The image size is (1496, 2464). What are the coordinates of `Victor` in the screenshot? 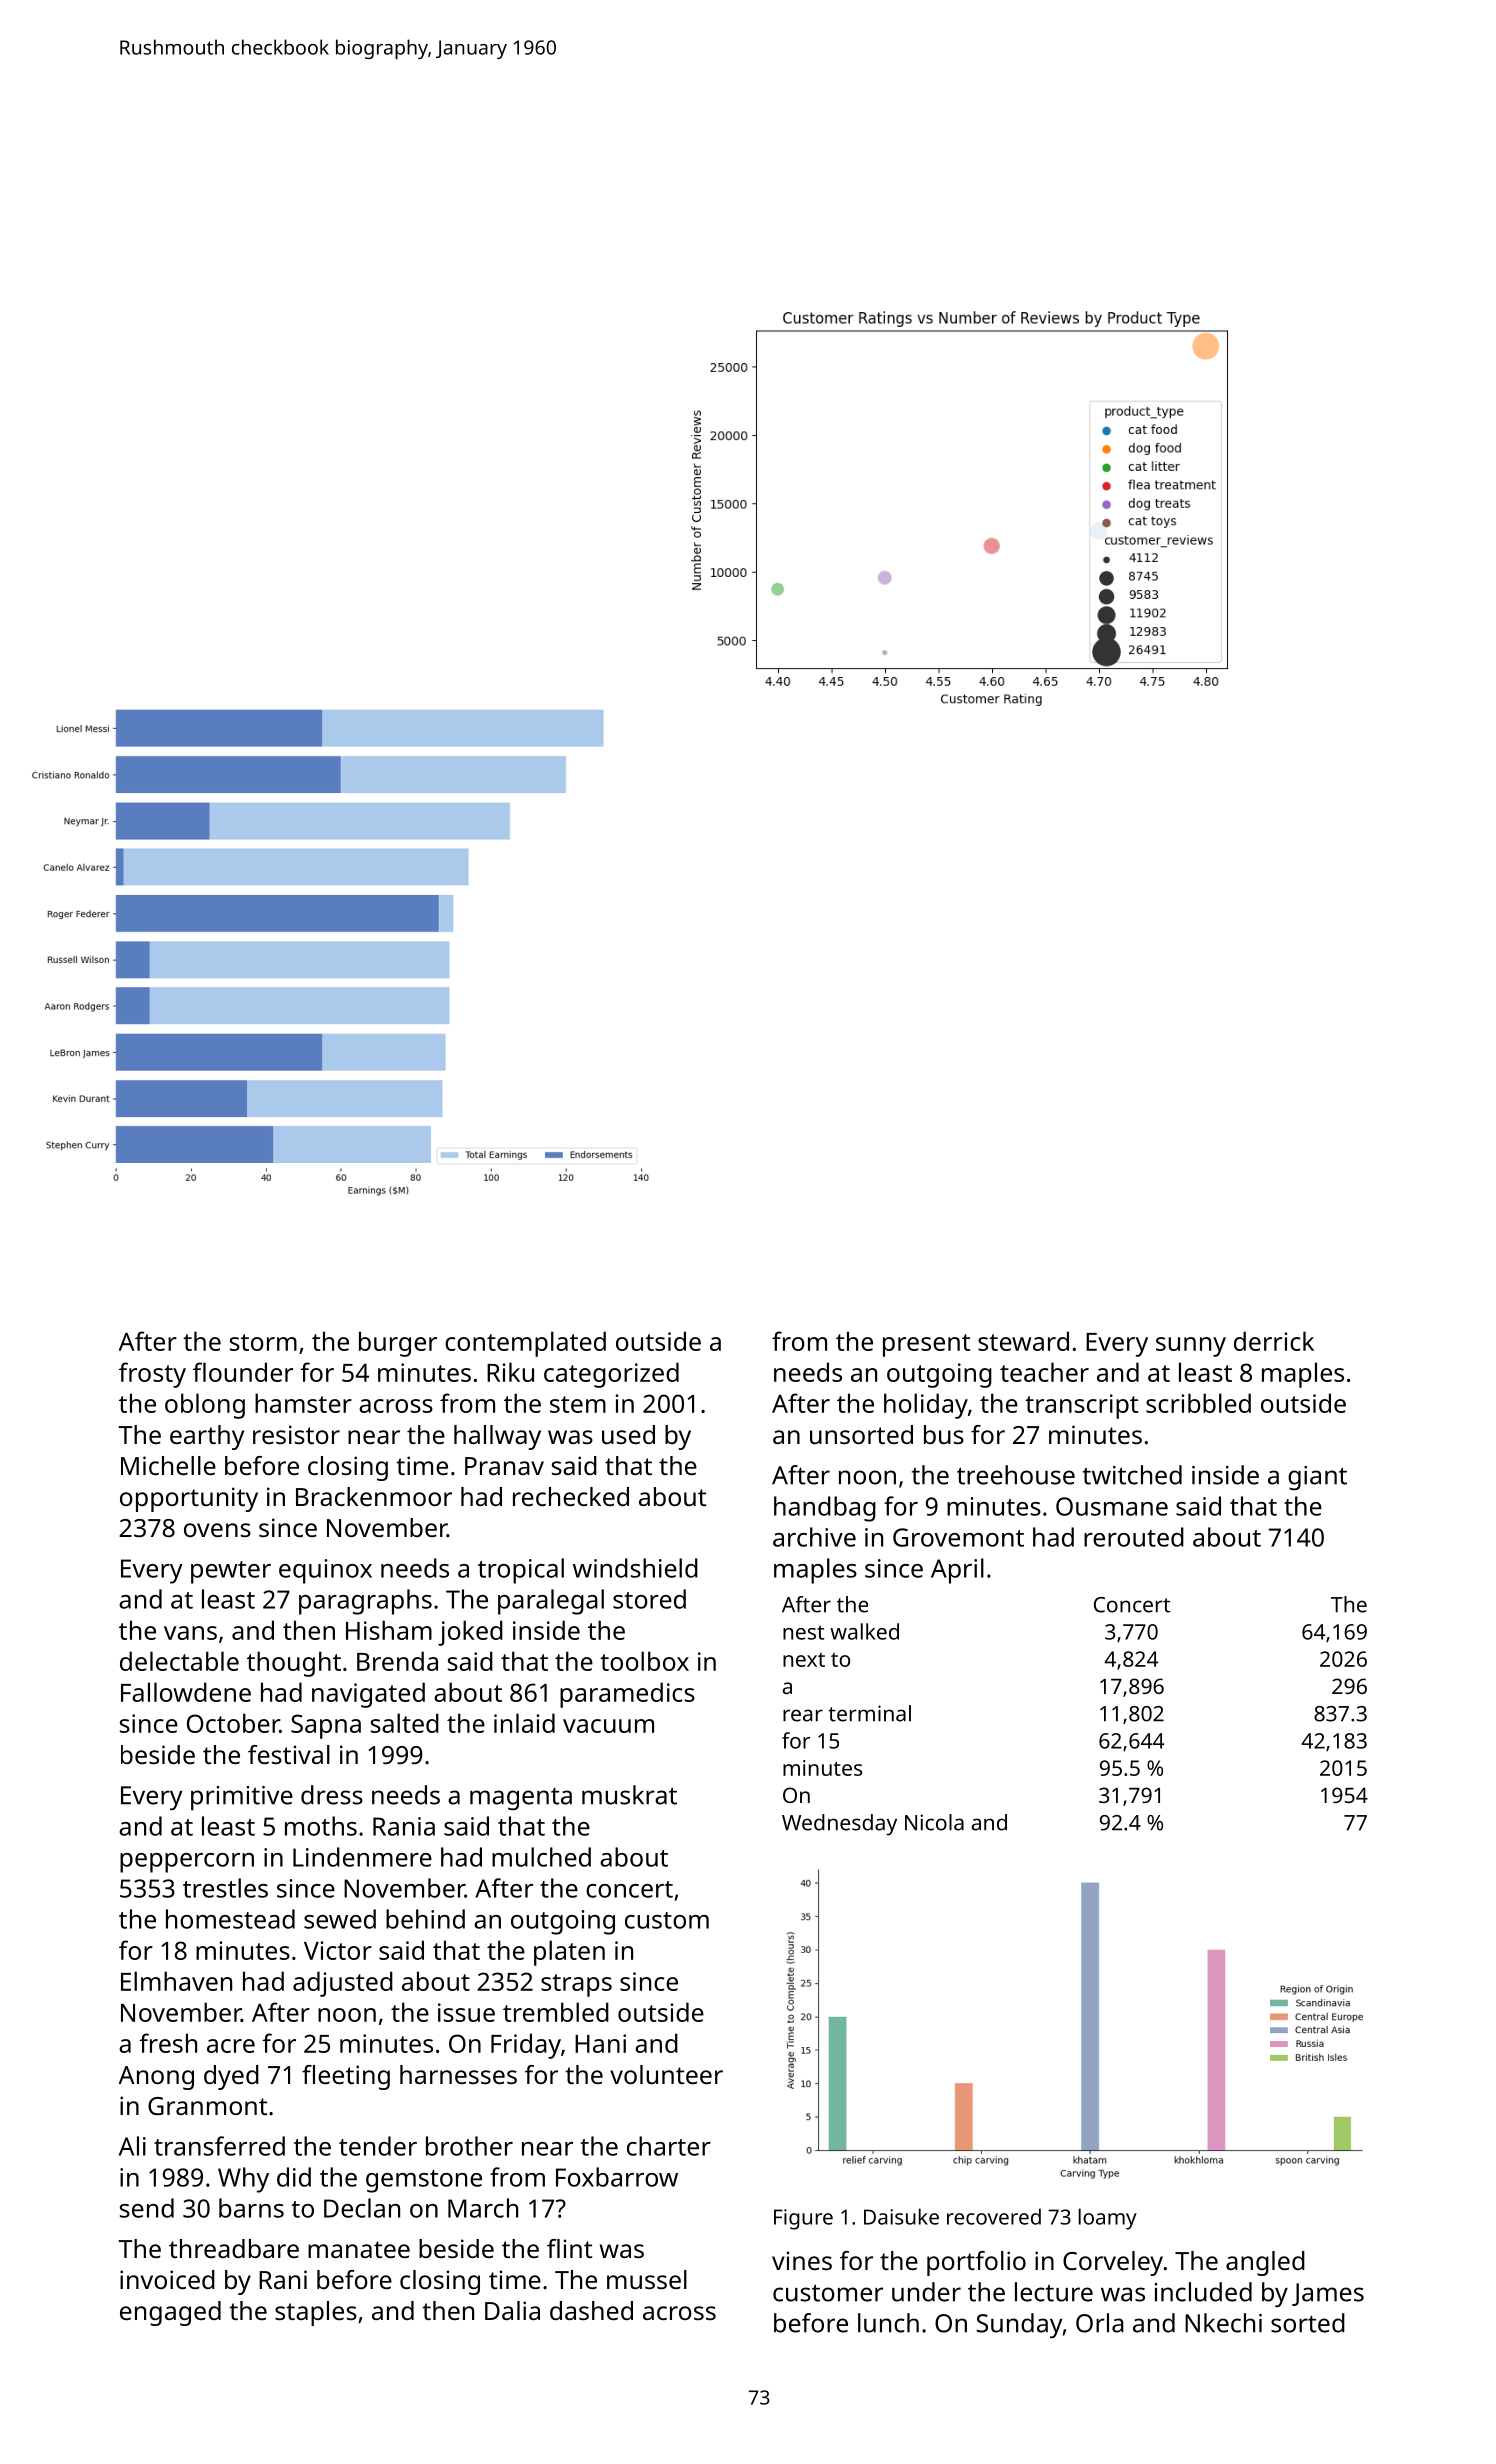 It's located at (338, 1950).
